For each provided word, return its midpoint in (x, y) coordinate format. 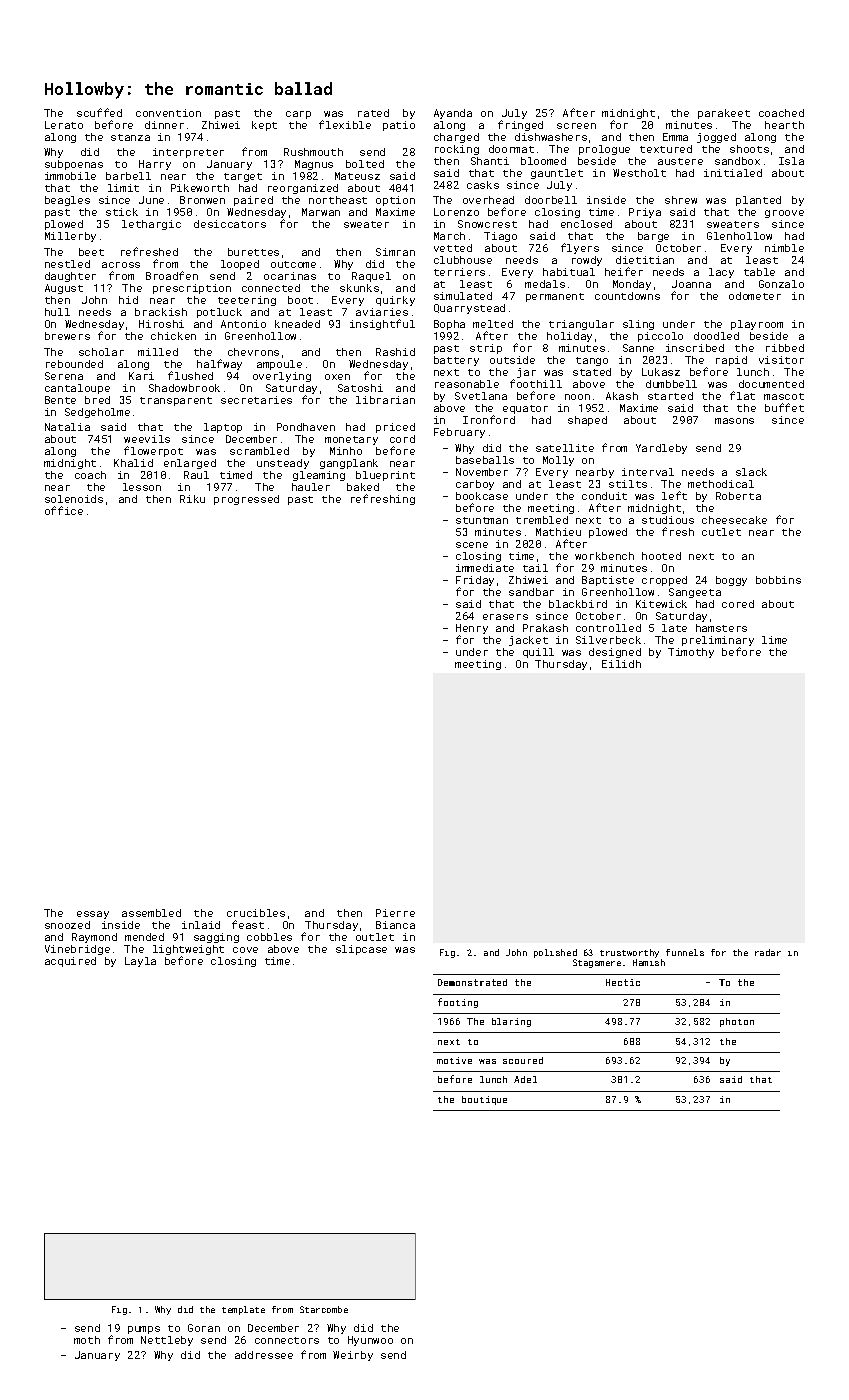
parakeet (724, 114)
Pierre (395, 913)
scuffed (99, 112)
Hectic (623, 982)
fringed (520, 125)
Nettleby (167, 1341)
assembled (151, 913)
